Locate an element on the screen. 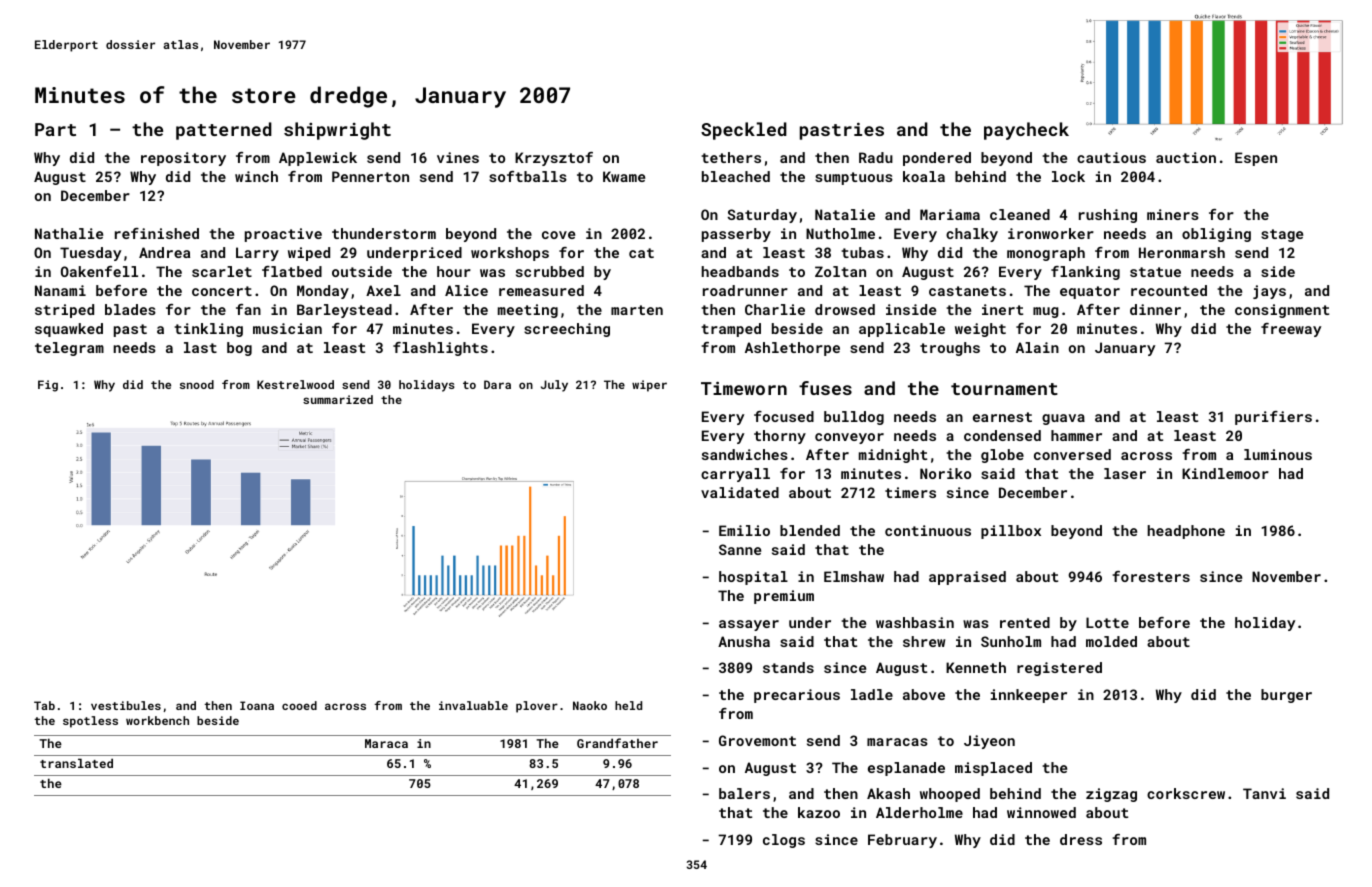  telegram is located at coordinates (69, 349).
